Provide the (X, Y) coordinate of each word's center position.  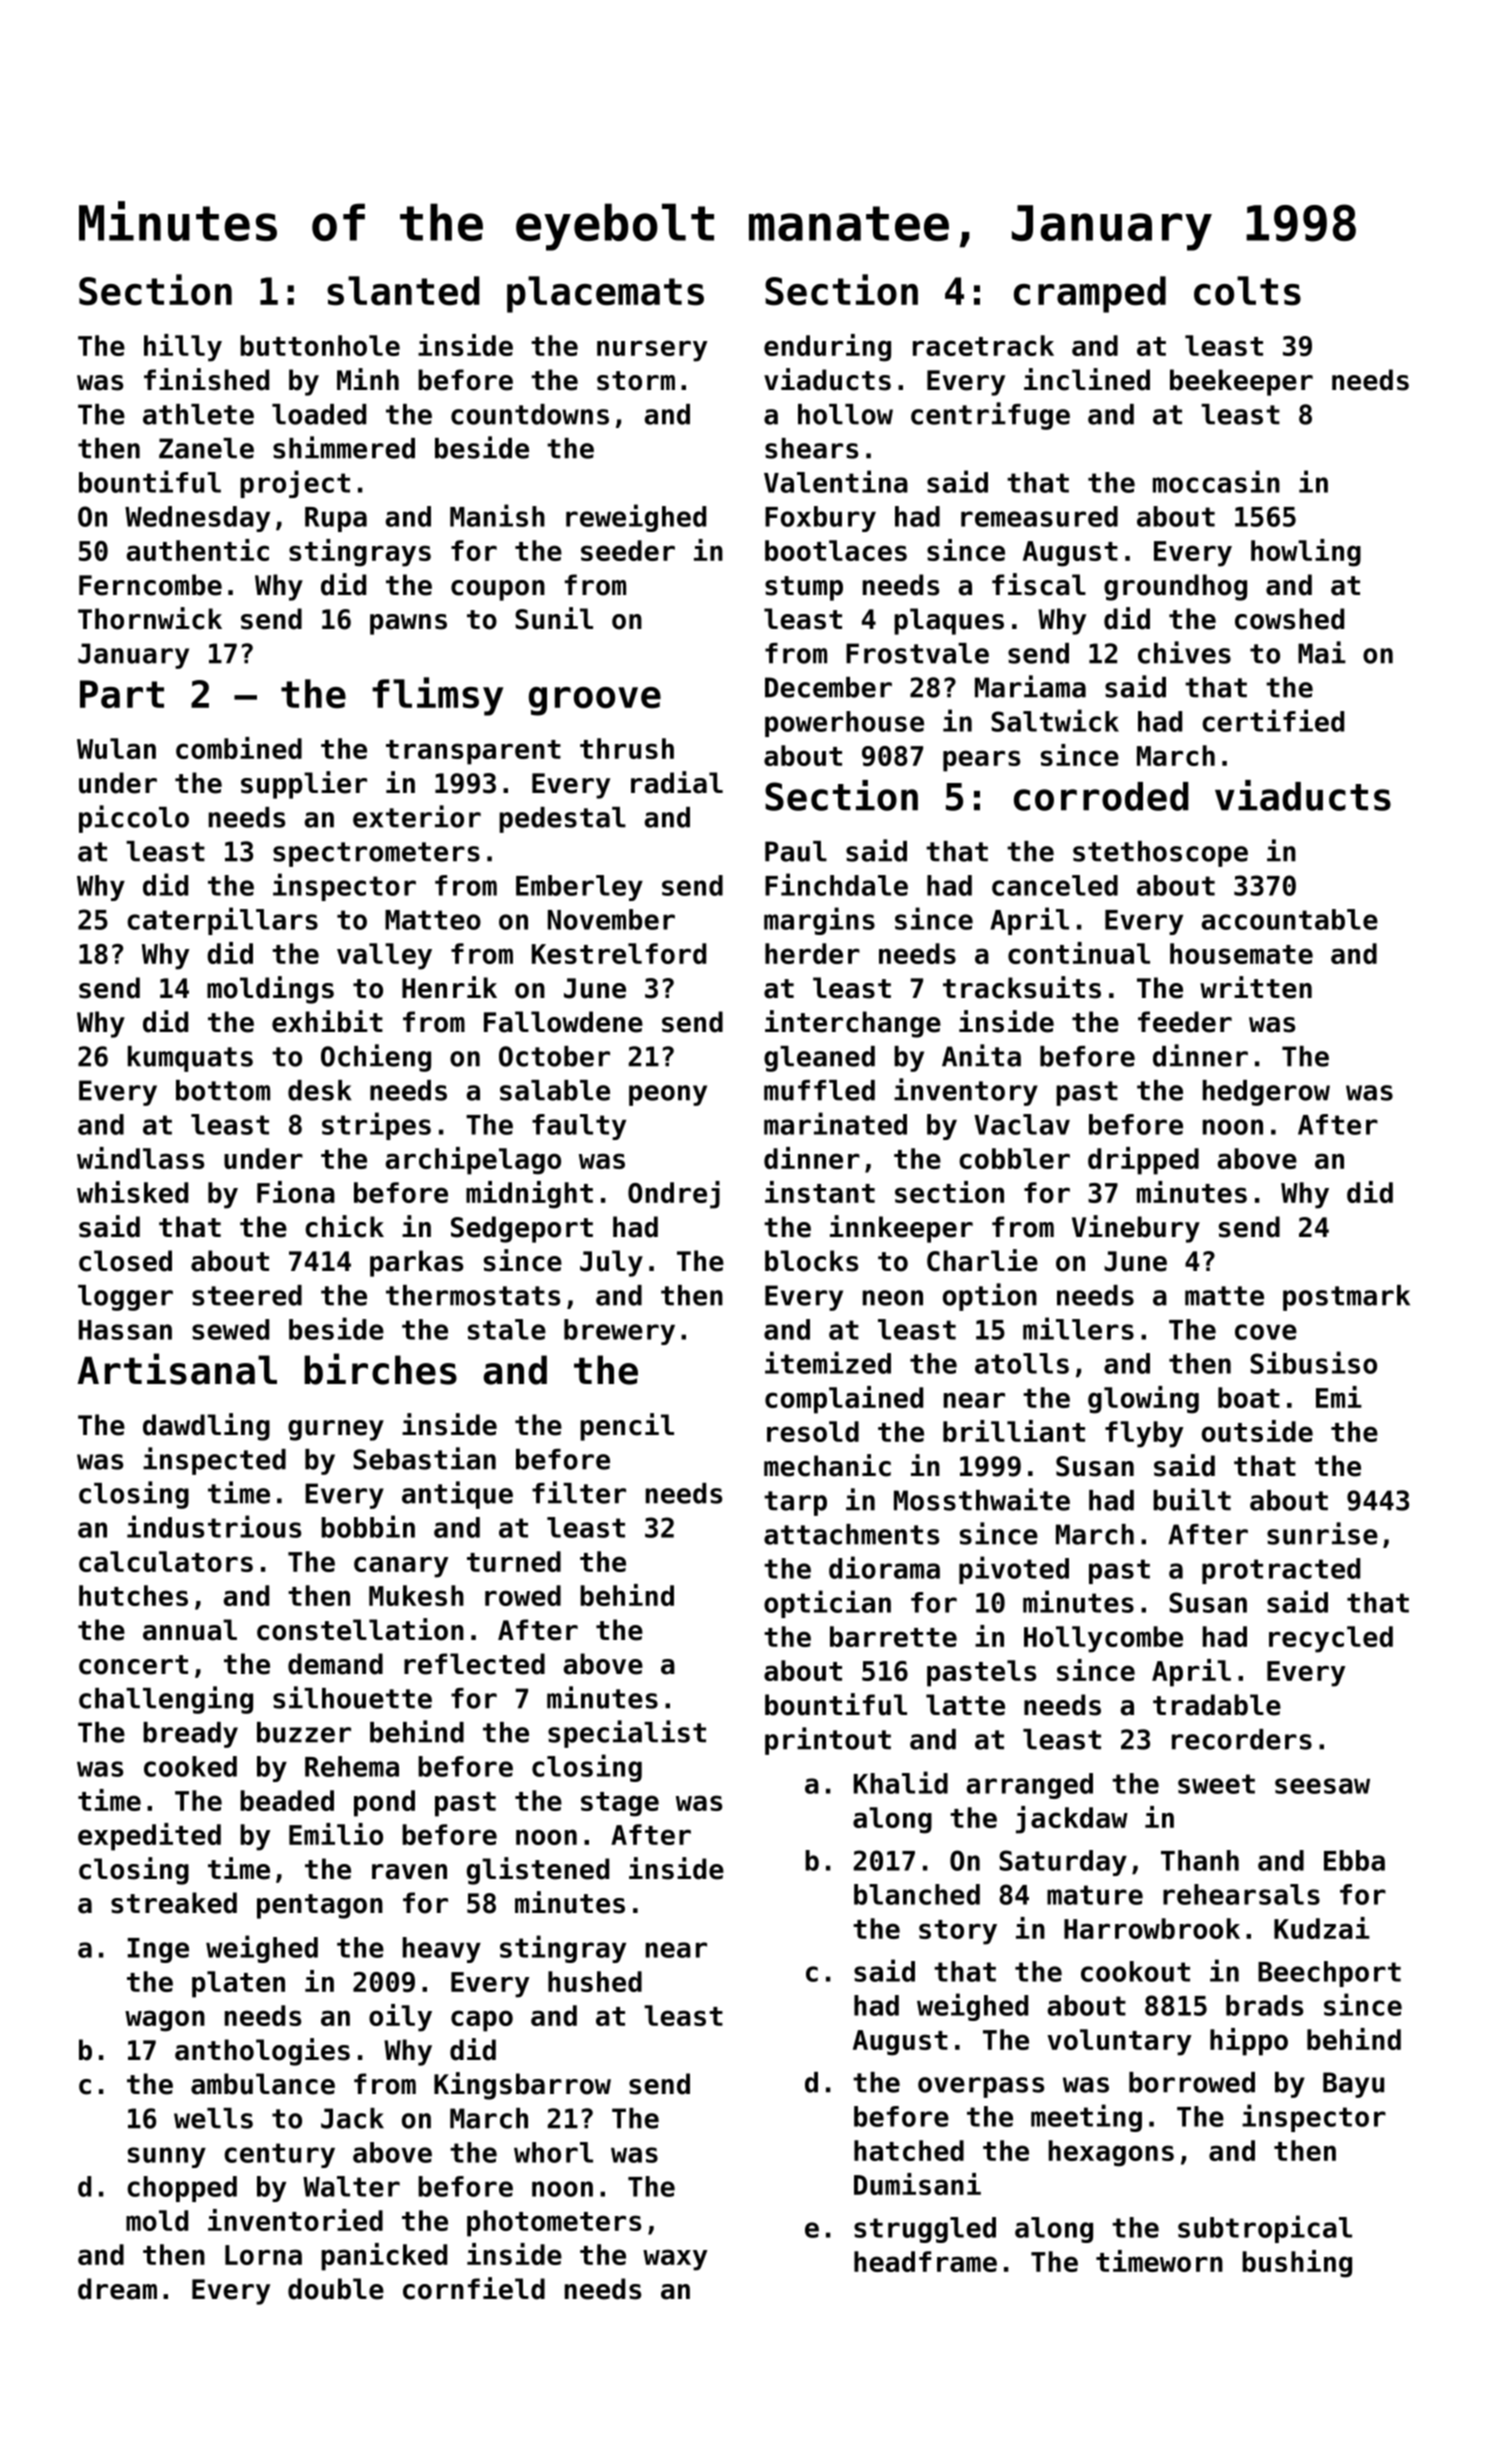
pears (981, 761)
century (279, 2155)
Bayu (1353, 2085)
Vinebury (1136, 1229)
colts (1247, 291)
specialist (627, 1734)
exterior (417, 816)
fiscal (1039, 584)
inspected (214, 1461)
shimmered (344, 447)
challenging (166, 1700)
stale (507, 1329)
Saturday (1063, 1863)
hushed (595, 1981)
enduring (827, 348)
